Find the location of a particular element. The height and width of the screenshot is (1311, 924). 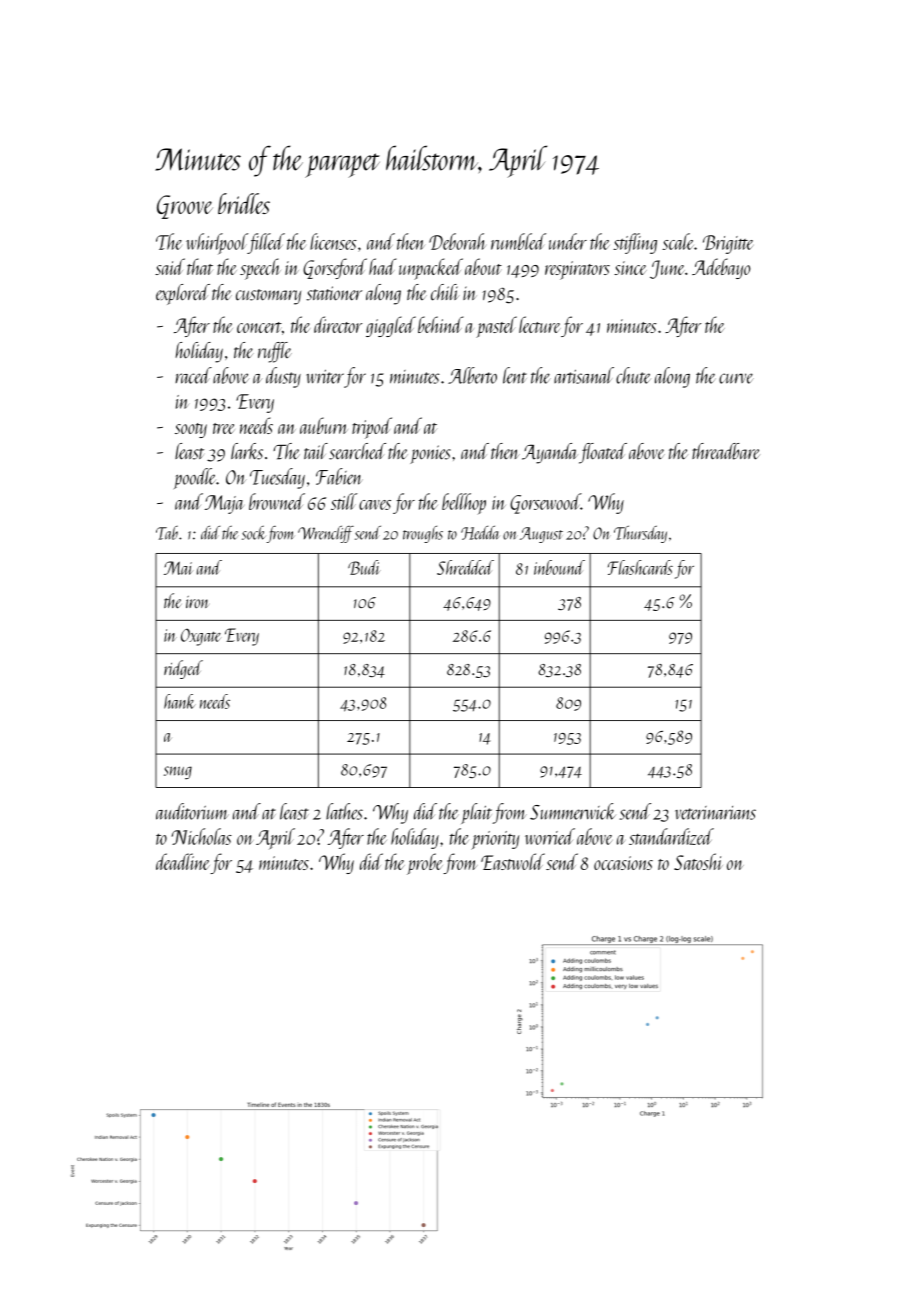

threadbare is located at coordinates (726, 451).
